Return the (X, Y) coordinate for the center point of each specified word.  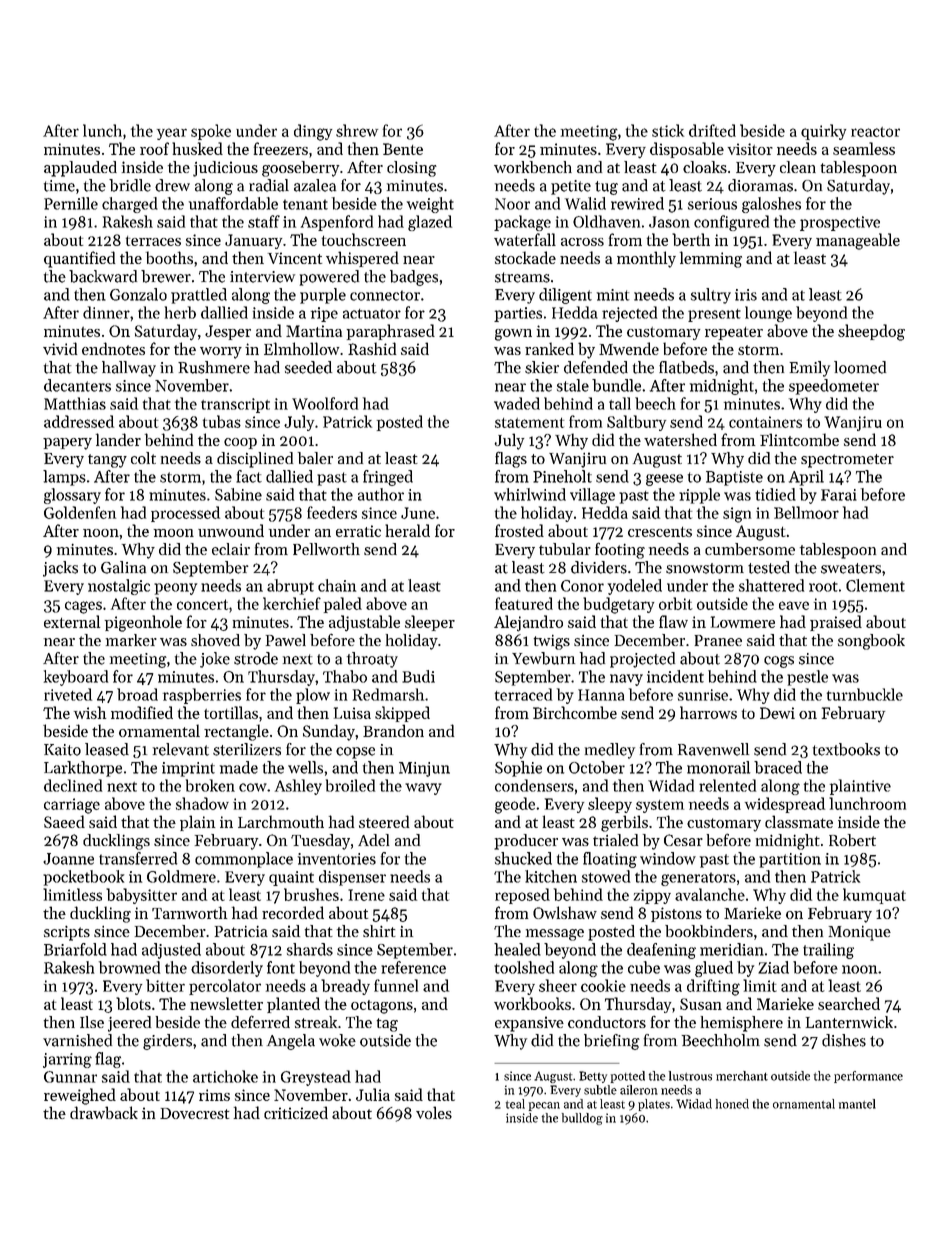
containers (765, 422)
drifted (712, 130)
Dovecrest (194, 1113)
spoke (211, 132)
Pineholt (562, 476)
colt (143, 458)
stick (668, 130)
